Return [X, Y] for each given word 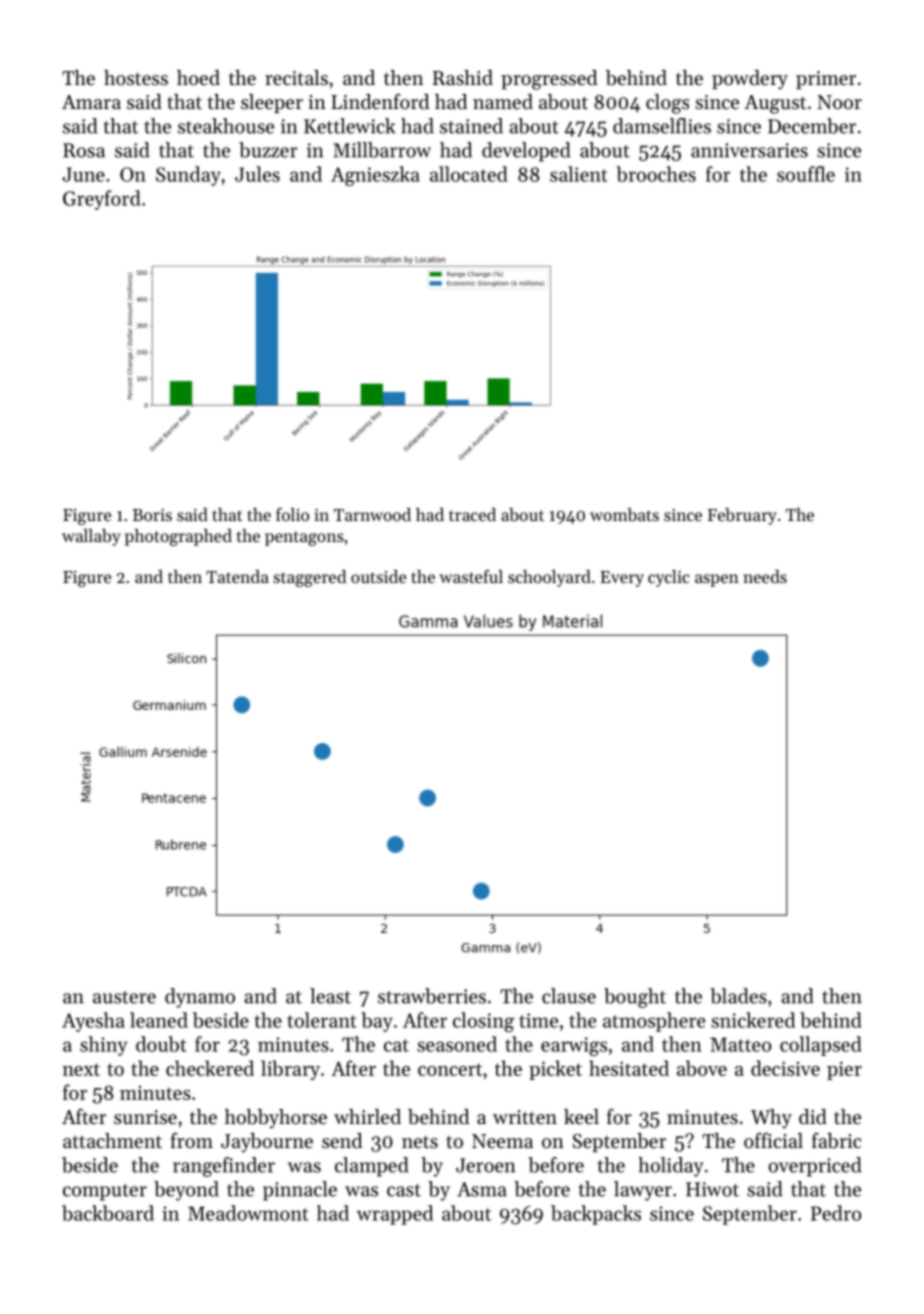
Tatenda [237, 576]
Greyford [102, 200]
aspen [717, 580]
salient [579, 174]
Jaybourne [267, 1143]
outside [378, 576]
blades [738, 996]
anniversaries [749, 150]
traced [472, 514]
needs [765, 576]
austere [124, 997]
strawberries [432, 996]
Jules [257, 174]
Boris [152, 515]
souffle [806, 174]
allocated [469, 174]
